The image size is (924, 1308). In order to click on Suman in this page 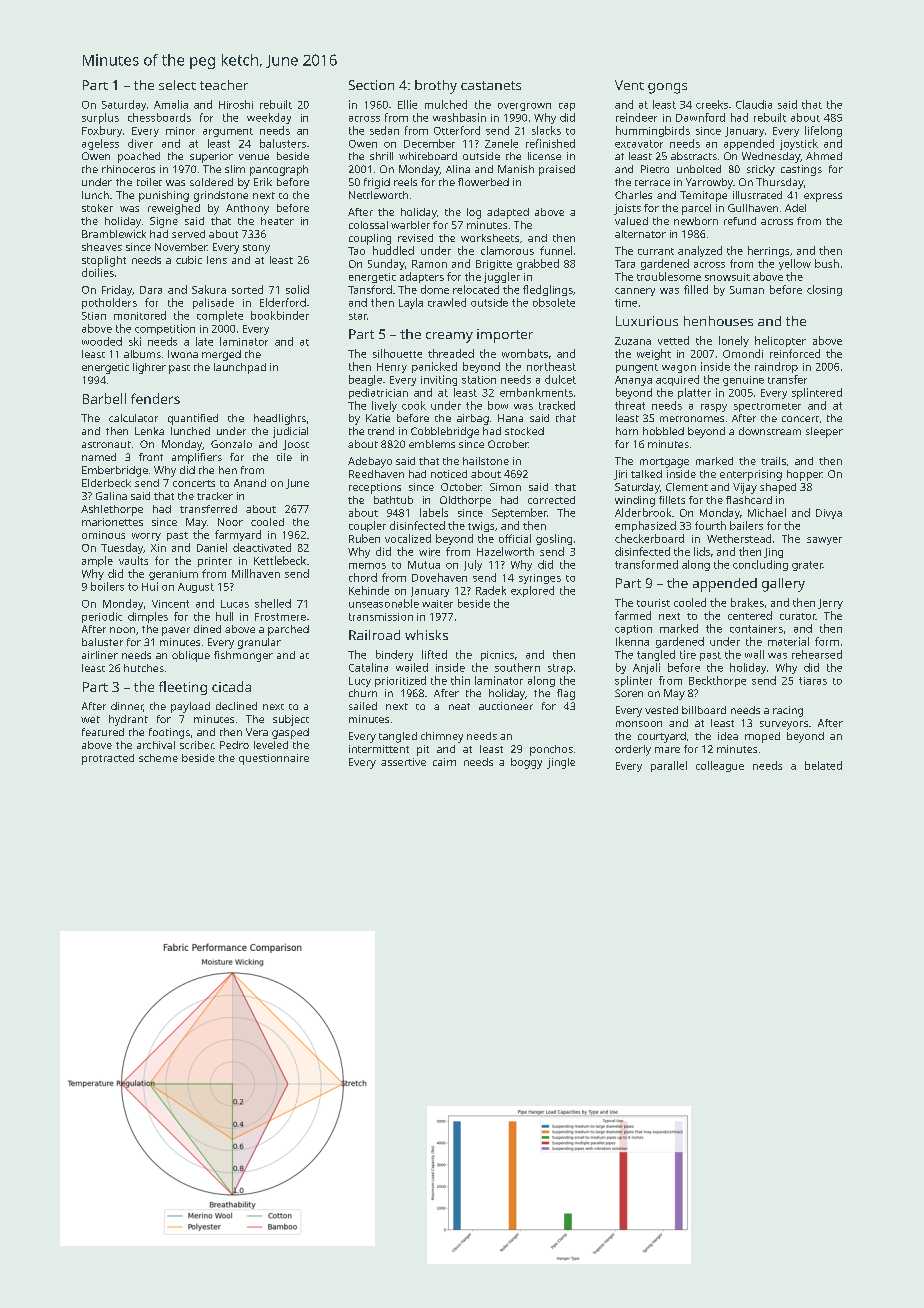, I will do `click(747, 290)`.
